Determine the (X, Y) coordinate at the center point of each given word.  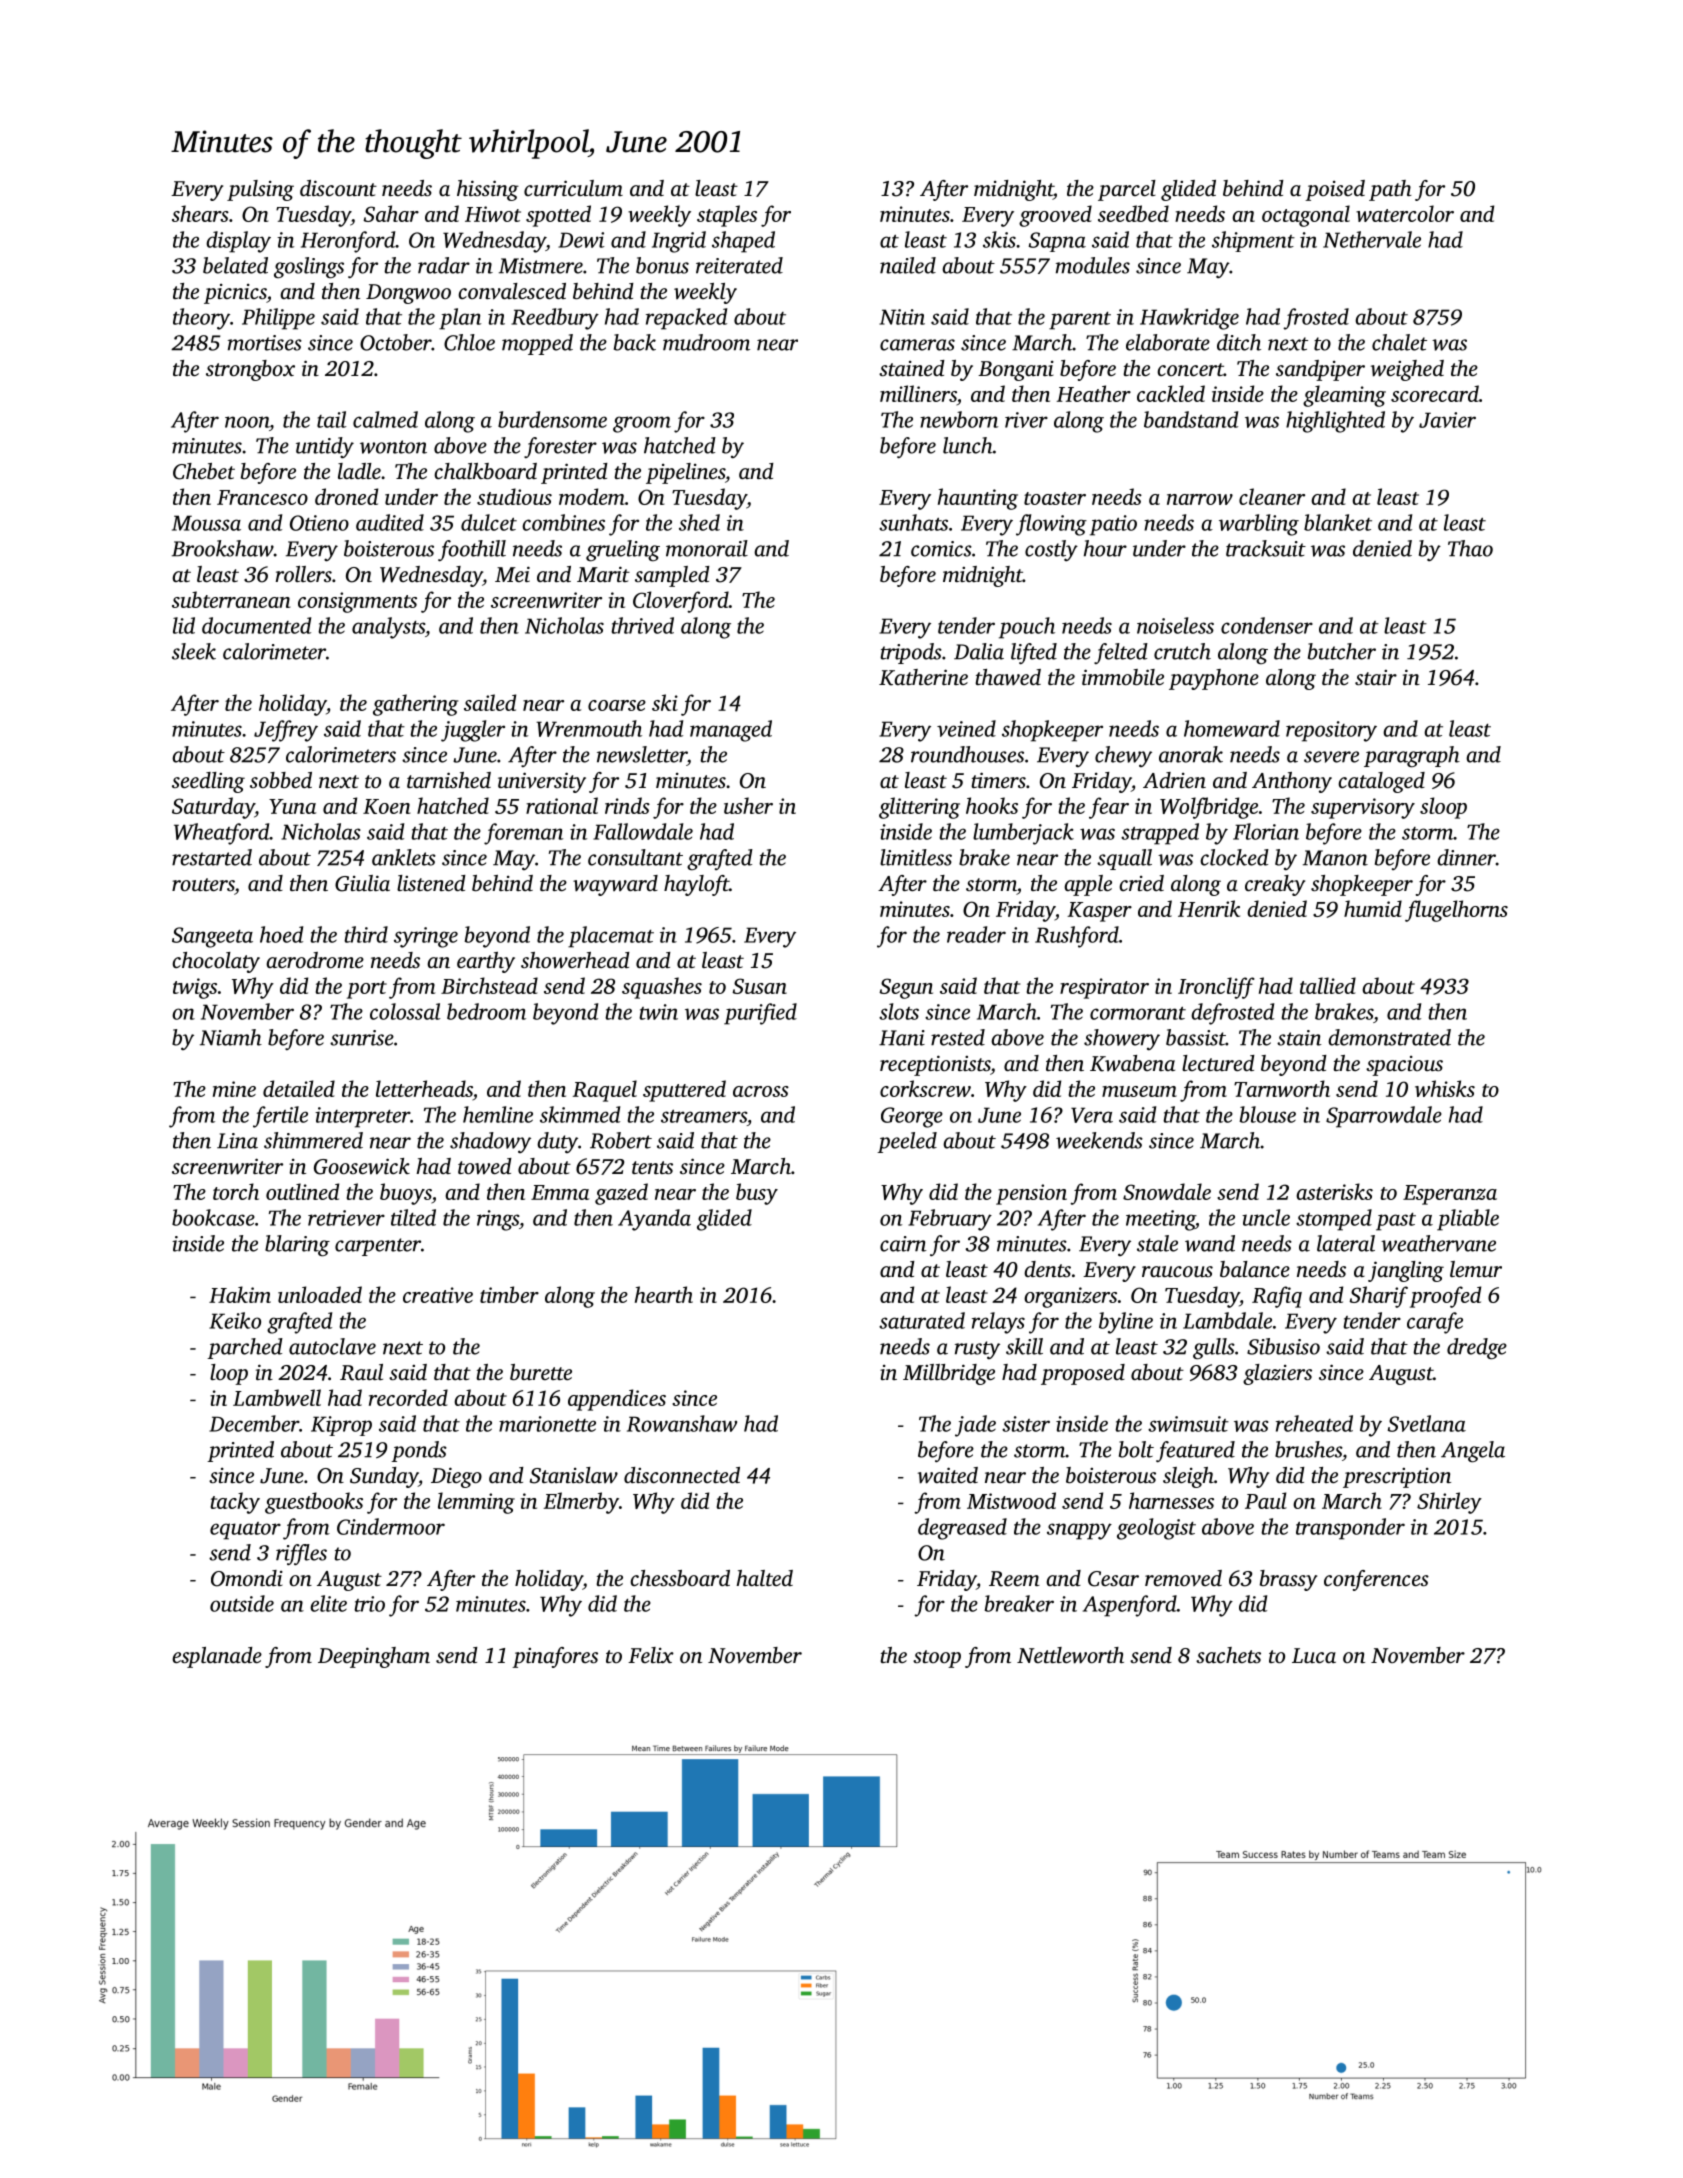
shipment (1253, 241)
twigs (195, 988)
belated (235, 265)
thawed (1008, 677)
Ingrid (679, 242)
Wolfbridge (1209, 808)
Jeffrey (286, 731)
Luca (1314, 1655)
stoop (937, 1659)
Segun (906, 988)
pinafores (555, 1657)
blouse (1268, 1114)
